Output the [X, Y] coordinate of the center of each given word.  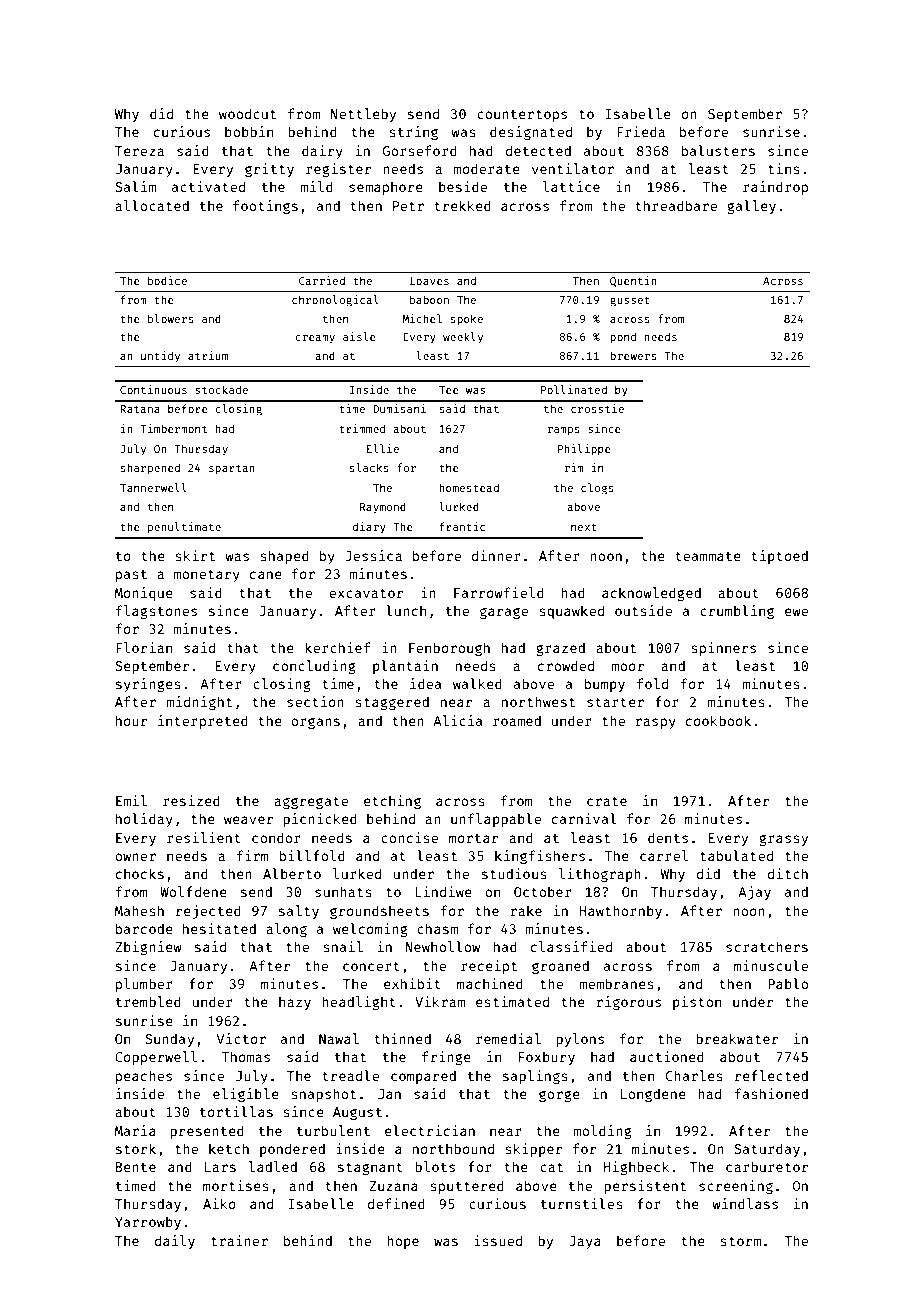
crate [607, 801]
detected [538, 150]
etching [392, 802]
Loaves [429, 281]
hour [131, 720]
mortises [236, 1185]
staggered [392, 703]
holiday [144, 820]
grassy [783, 840]
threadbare [676, 205]
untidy [160, 357]
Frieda [641, 131]
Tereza [139, 151]
